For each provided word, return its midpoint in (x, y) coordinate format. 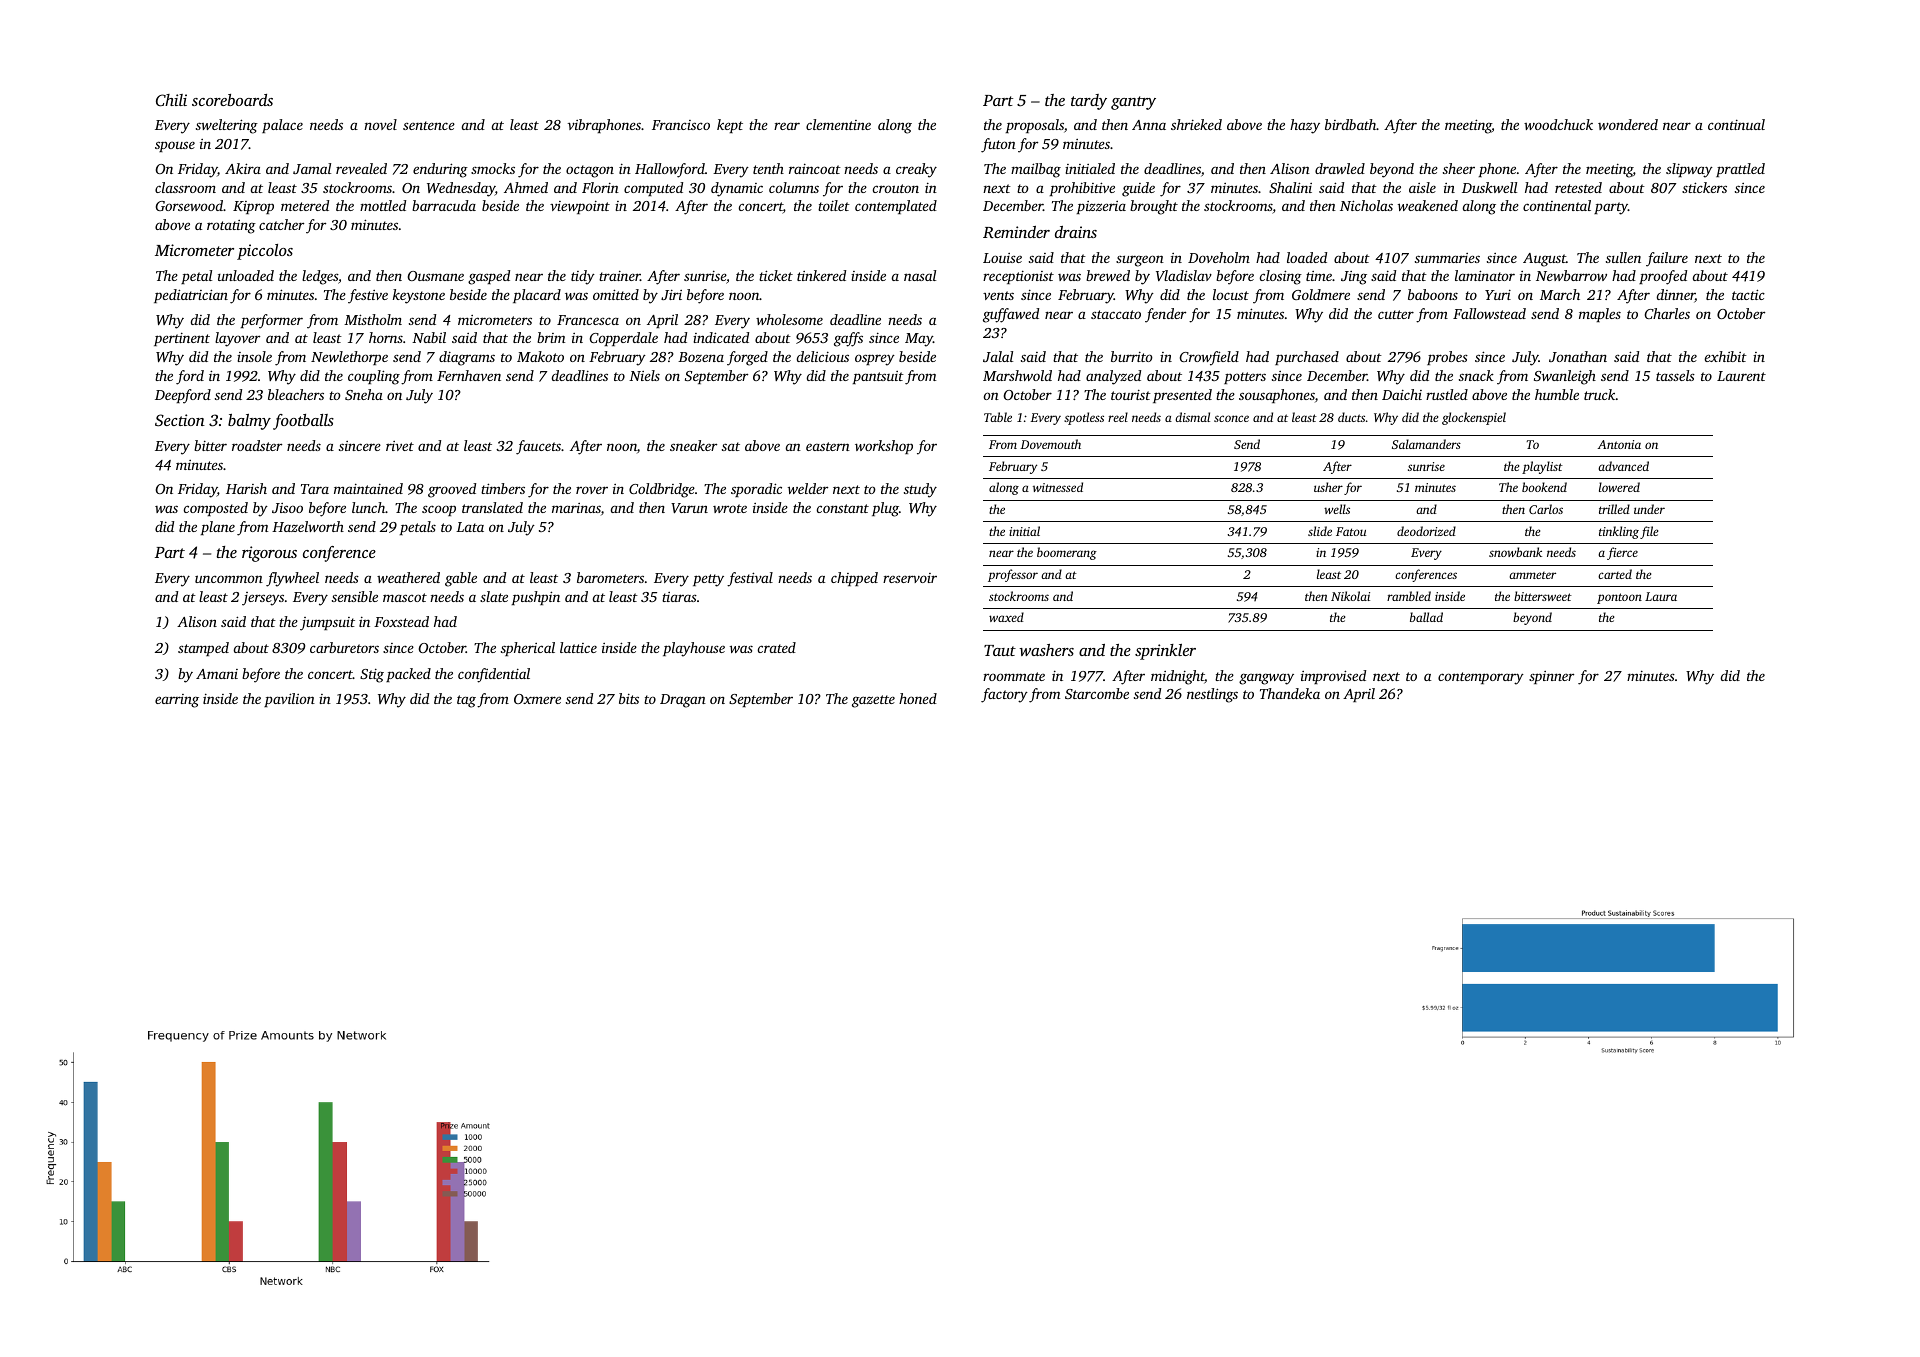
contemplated (896, 207)
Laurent (1741, 376)
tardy (1089, 102)
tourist (1131, 395)
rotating (231, 227)
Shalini (1290, 187)
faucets (538, 447)
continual (1736, 124)
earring (177, 701)
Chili (171, 100)
